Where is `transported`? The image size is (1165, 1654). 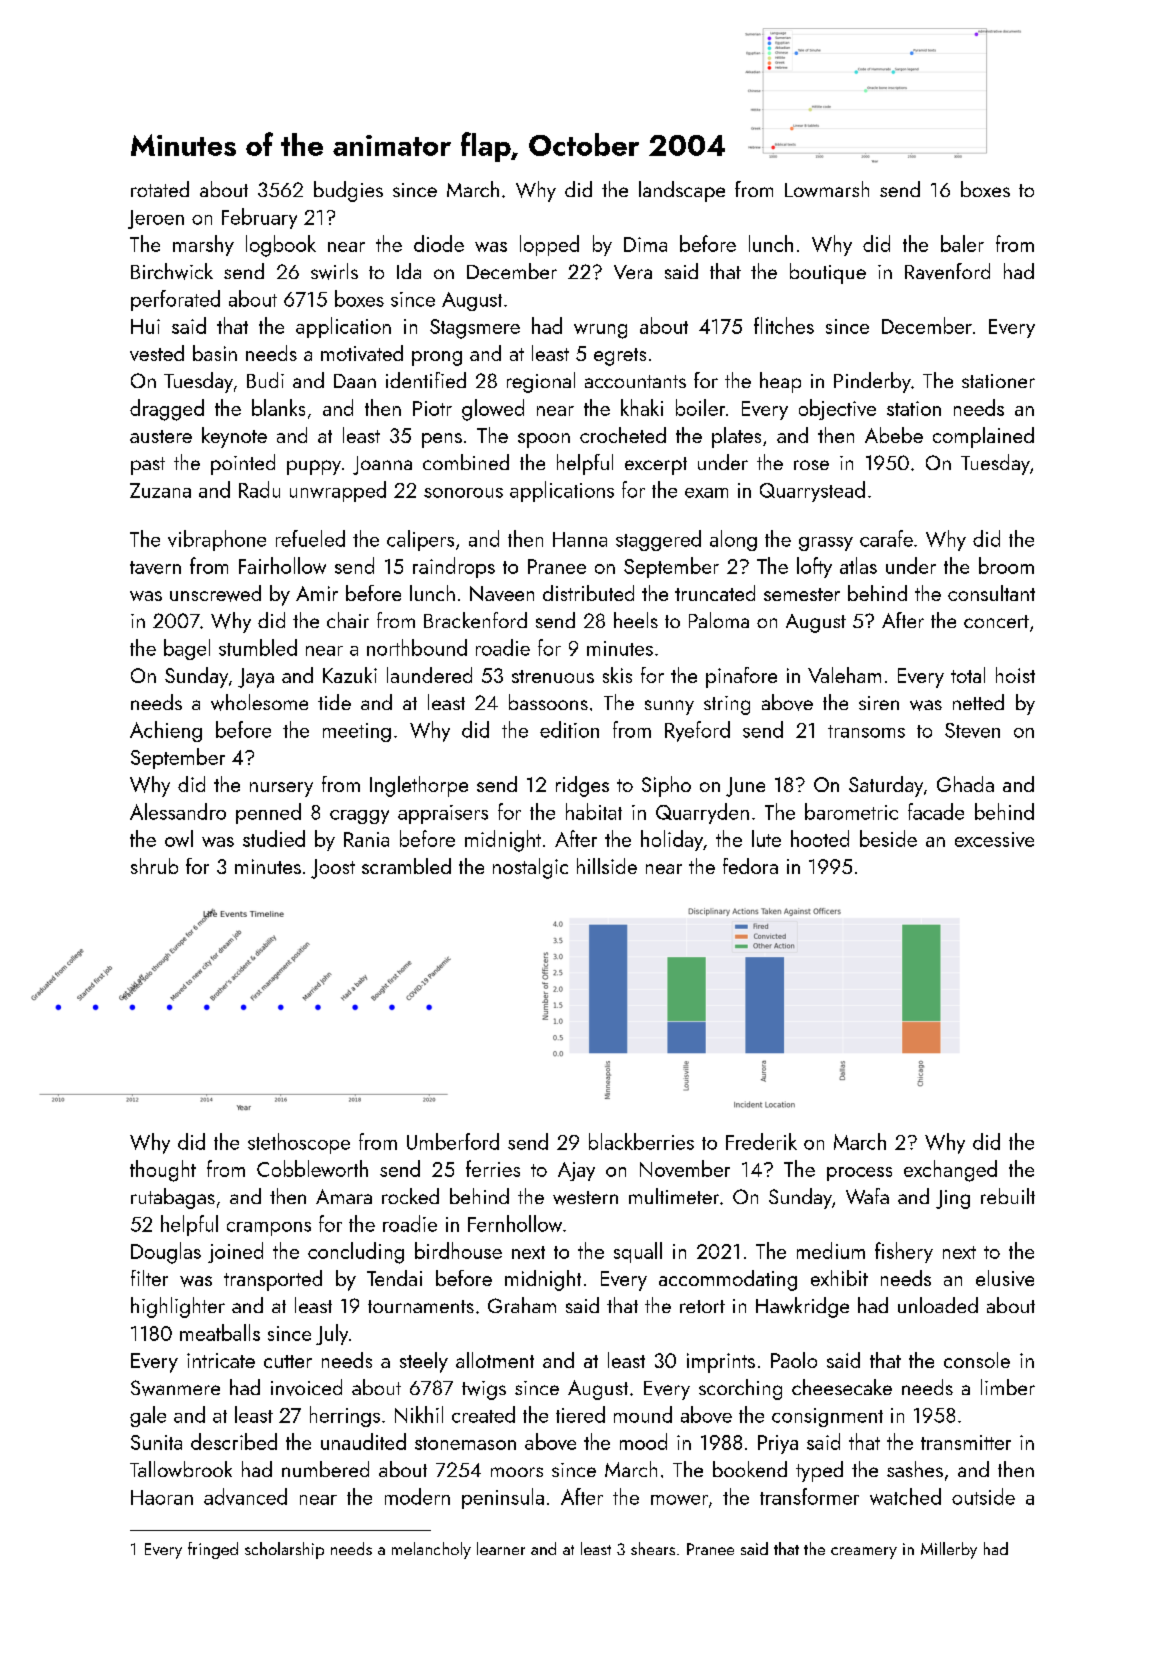
transported is located at coordinates (273, 1280).
